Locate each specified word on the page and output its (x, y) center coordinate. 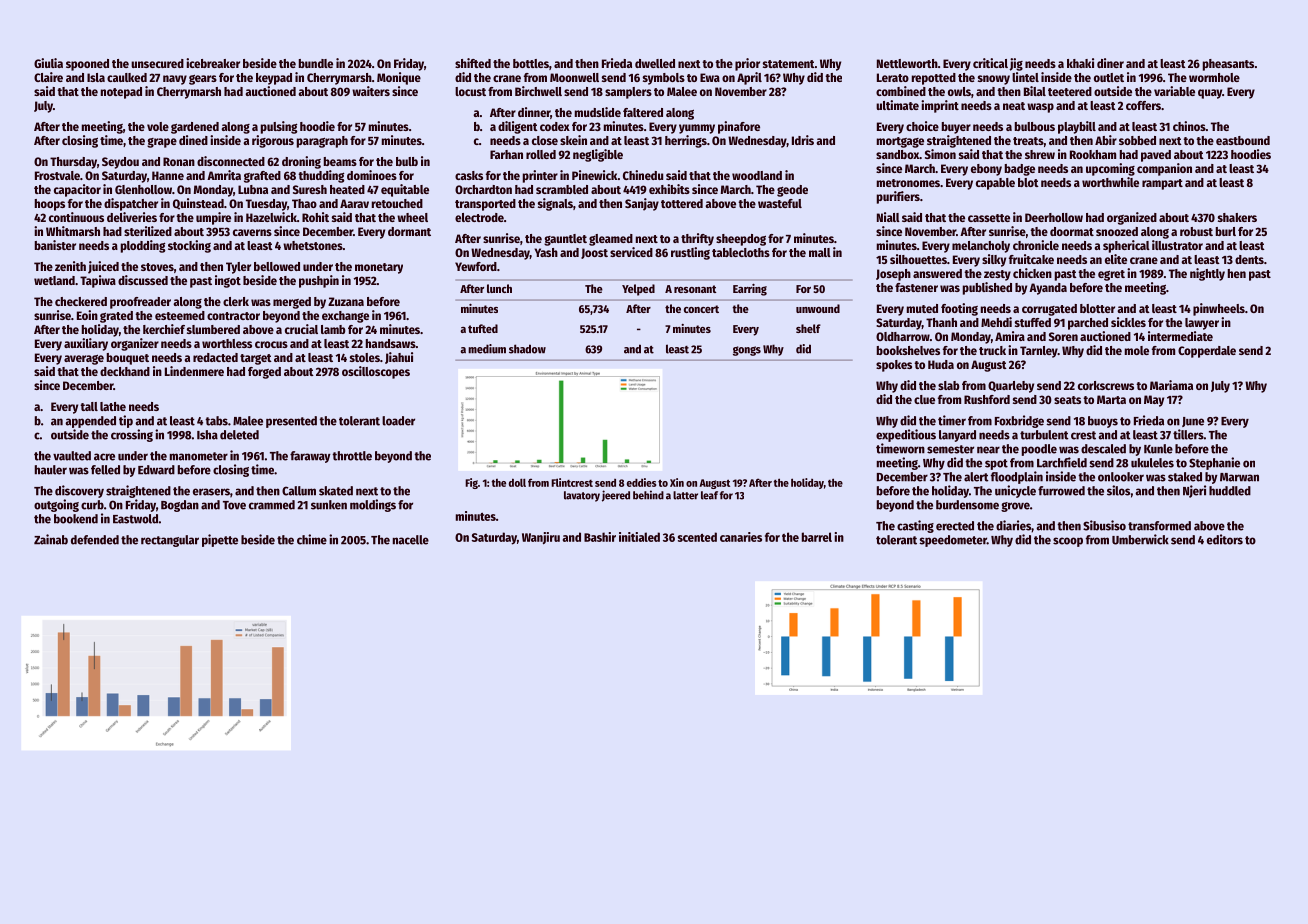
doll (517, 482)
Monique (399, 78)
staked (1185, 477)
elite (1116, 259)
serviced (631, 252)
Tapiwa (98, 281)
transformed (1159, 526)
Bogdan (180, 506)
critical (990, 63)
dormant (409, 231)
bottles (531, 63)
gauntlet (565, 240)
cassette (989, 218)
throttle (352, 456)
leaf (709, 495)
